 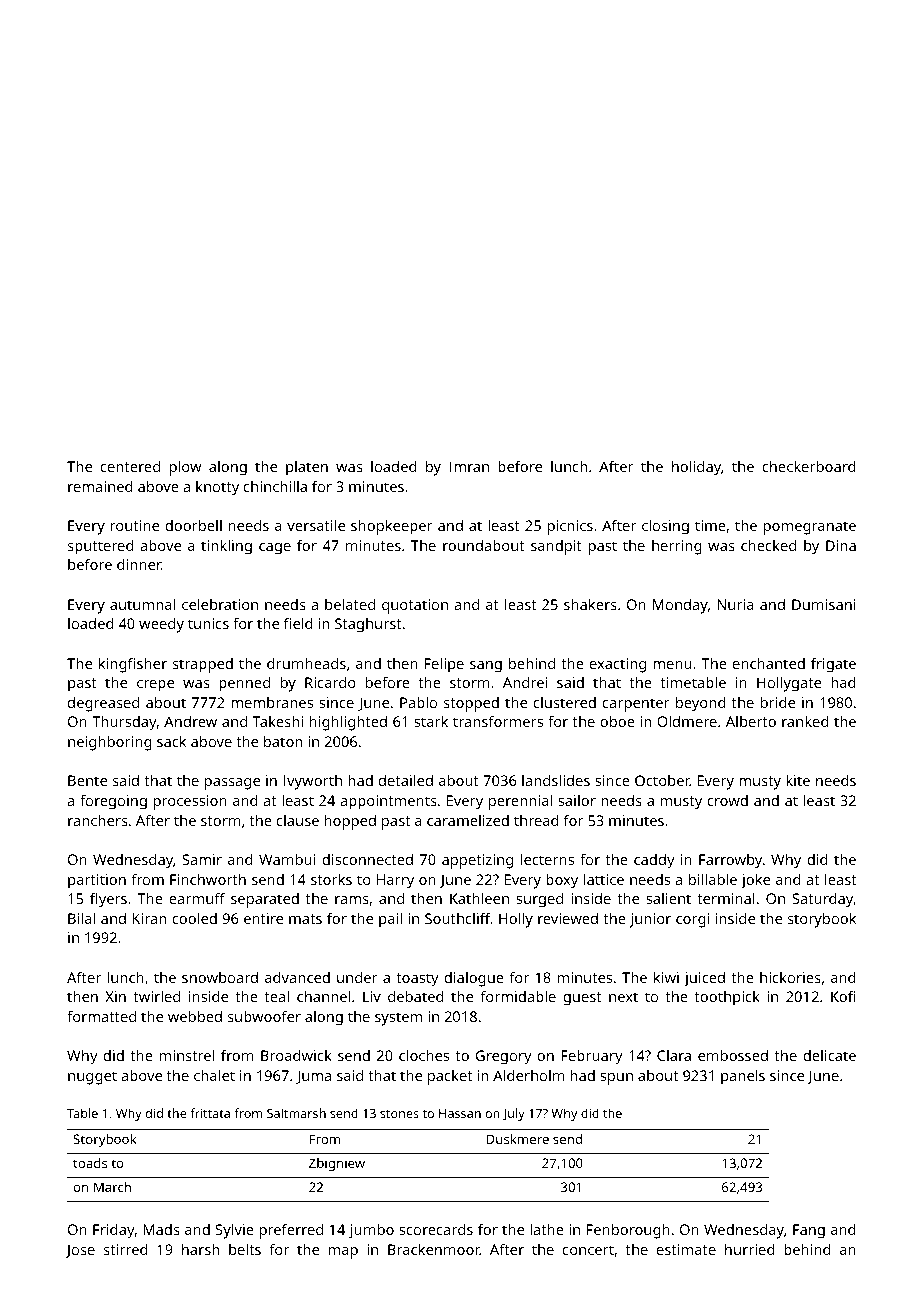 I want to click on guest, so click(x=582, y=999).
